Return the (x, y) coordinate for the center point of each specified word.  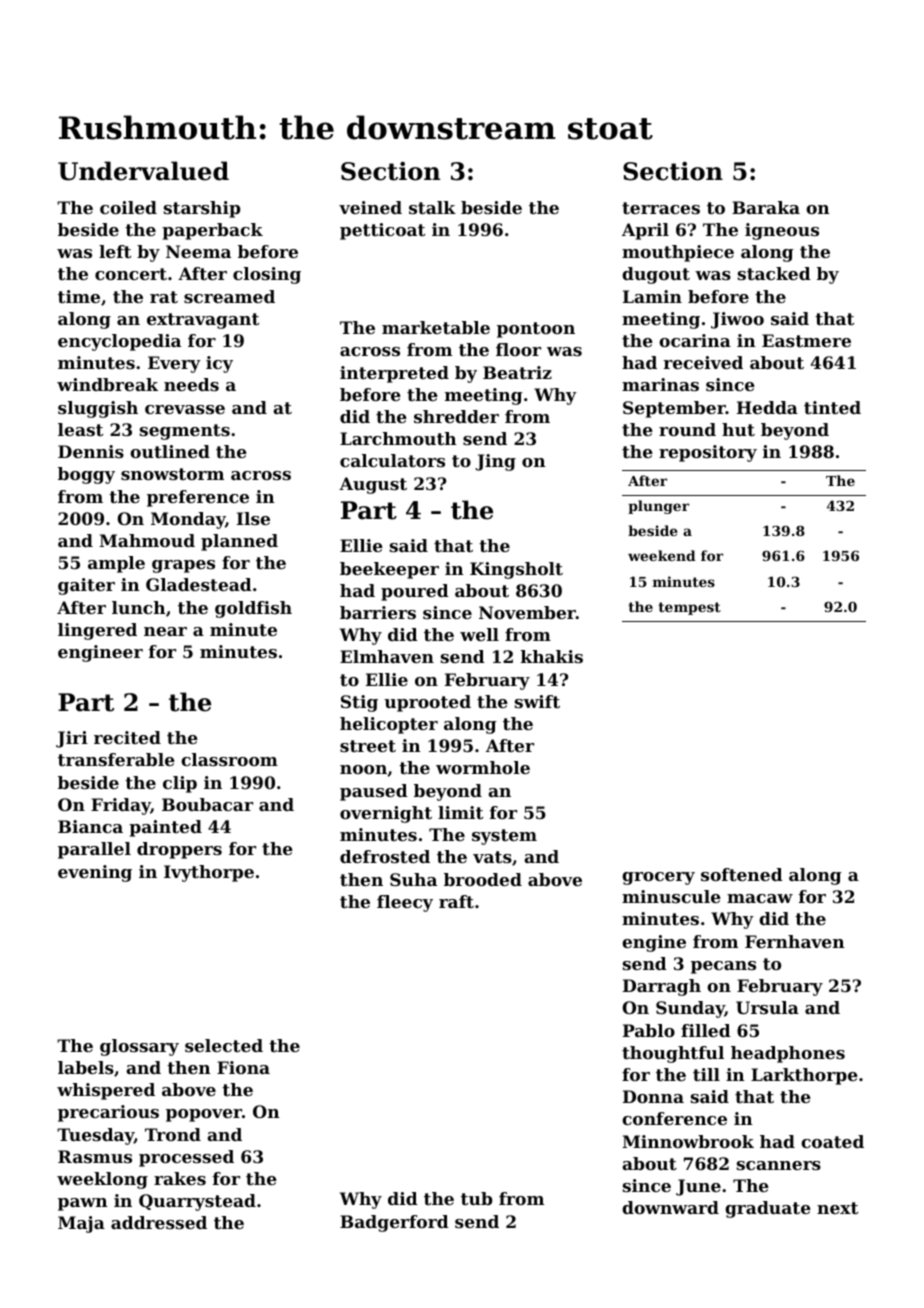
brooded (483, 879)
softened (742, 874)
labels (86, 1067)
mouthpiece (678, 253)
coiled (128, 207)
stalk (432, 207)
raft (456, 901)
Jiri (72, 739)
